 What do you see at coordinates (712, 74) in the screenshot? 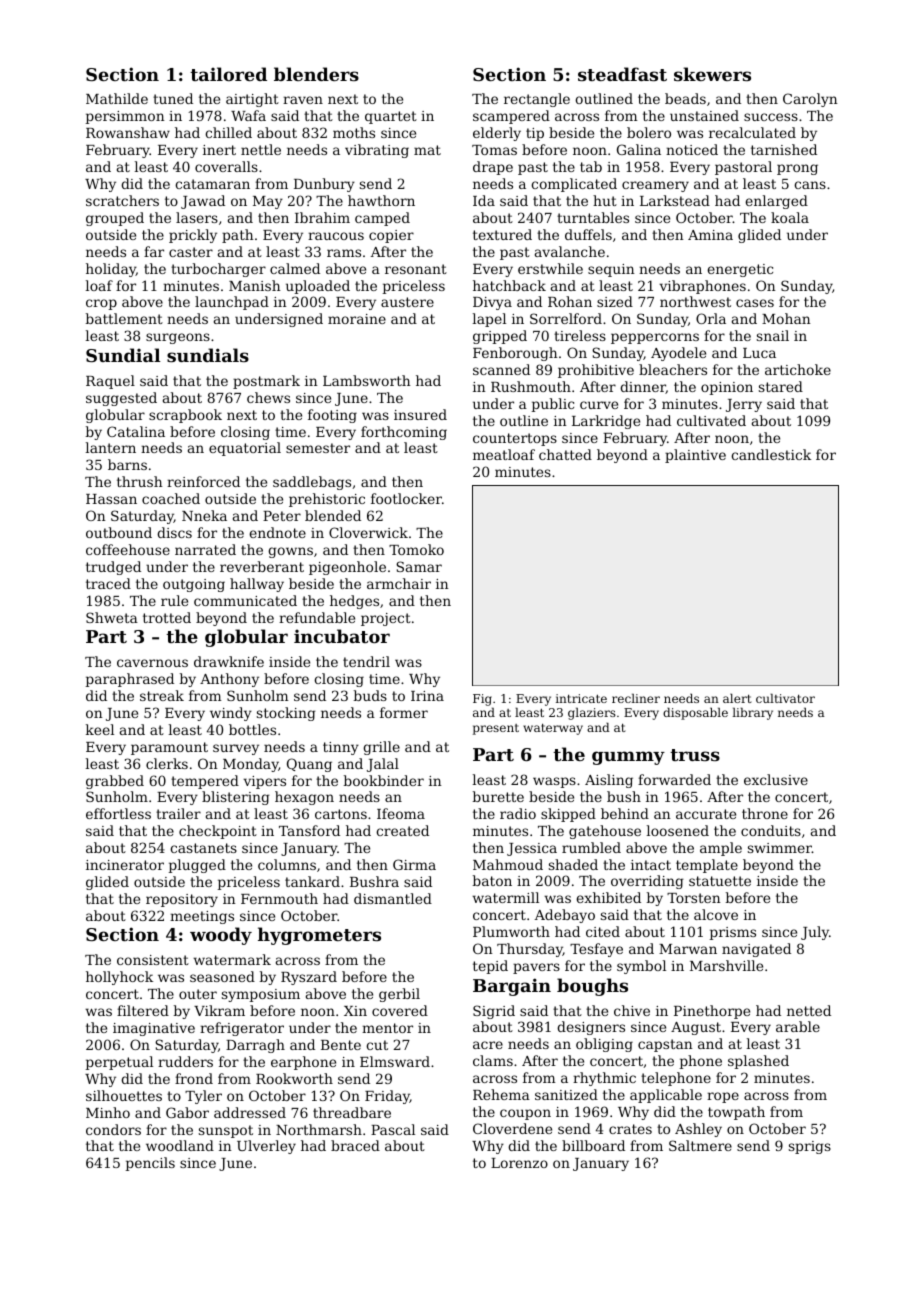
I see `skewers` at bounding box center [712, 74].
